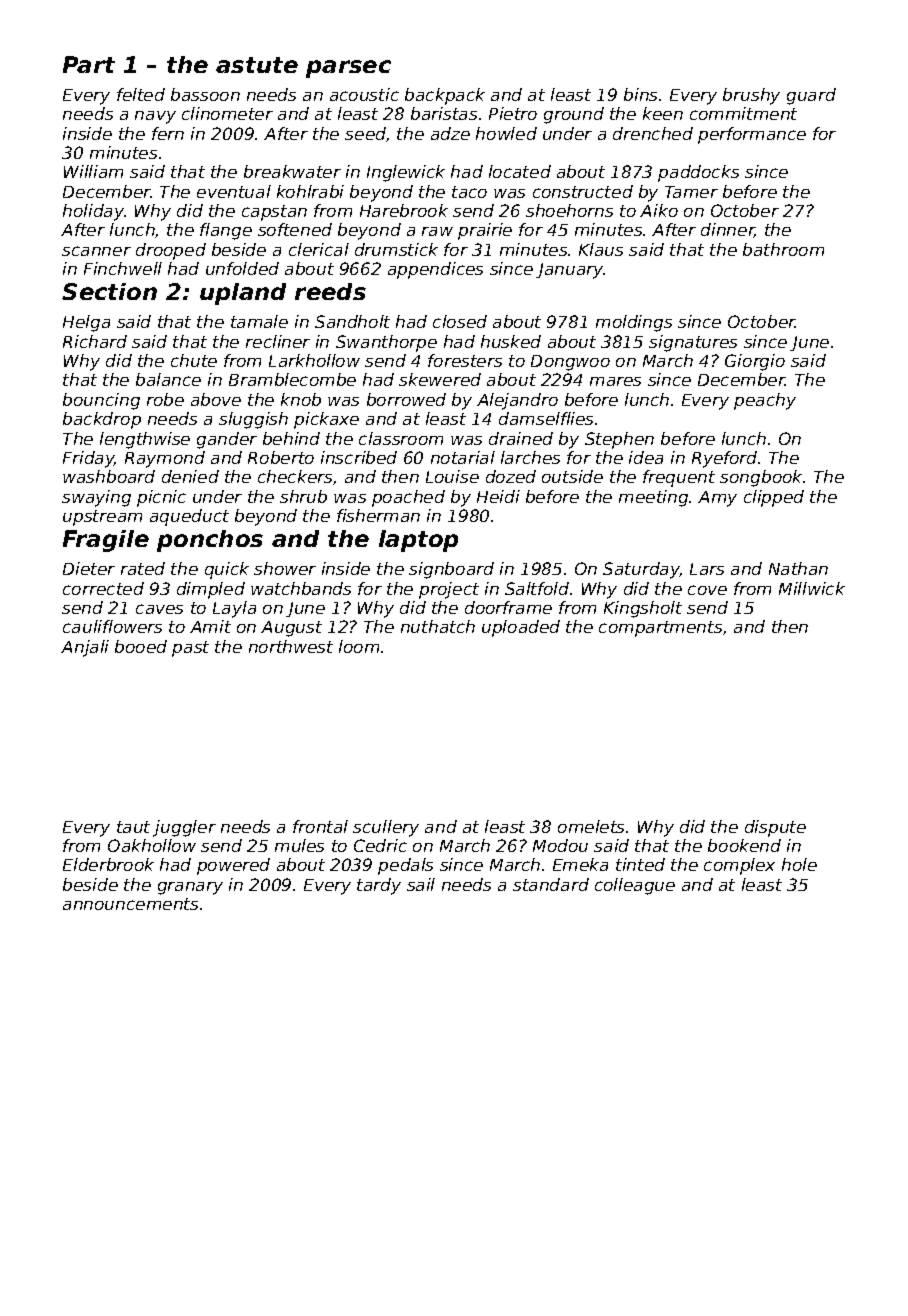 The height and width of the screenshot is (1316, 908). I want to click on guard, so click(811, 96).
